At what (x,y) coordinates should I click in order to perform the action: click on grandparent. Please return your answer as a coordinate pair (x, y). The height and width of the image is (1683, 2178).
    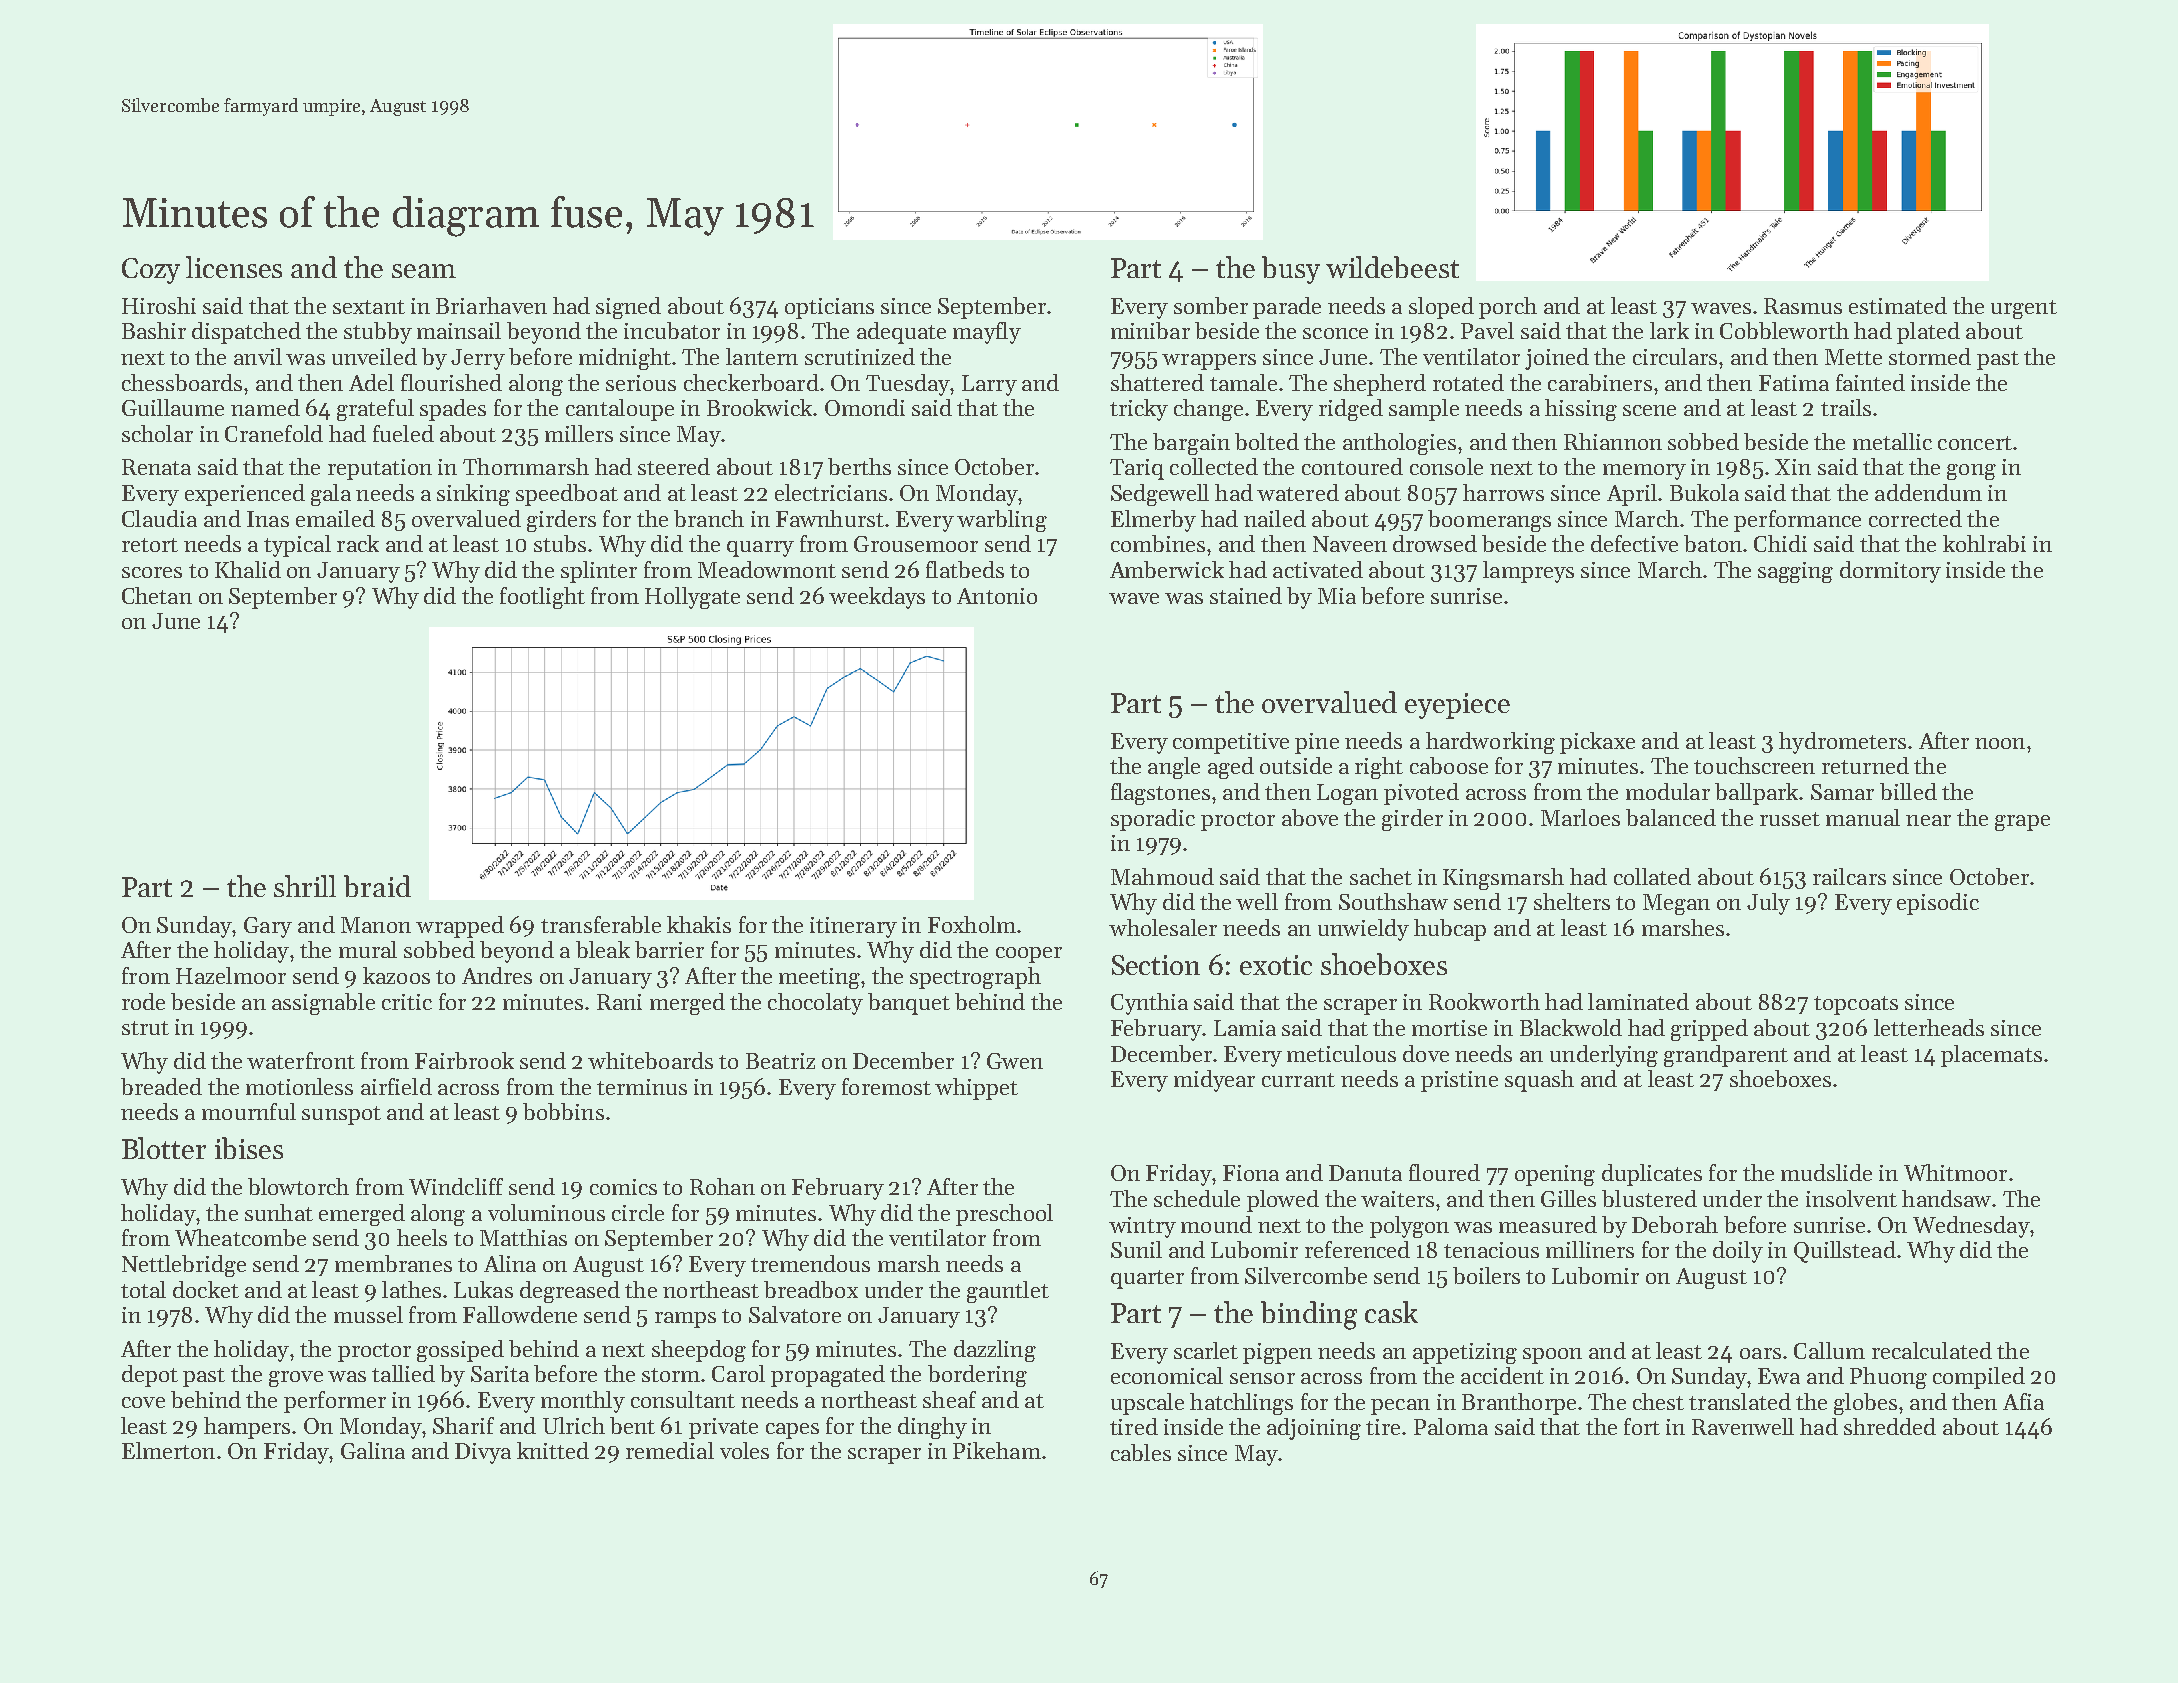
    Looking at the image, I should click on (1726, 1056).
